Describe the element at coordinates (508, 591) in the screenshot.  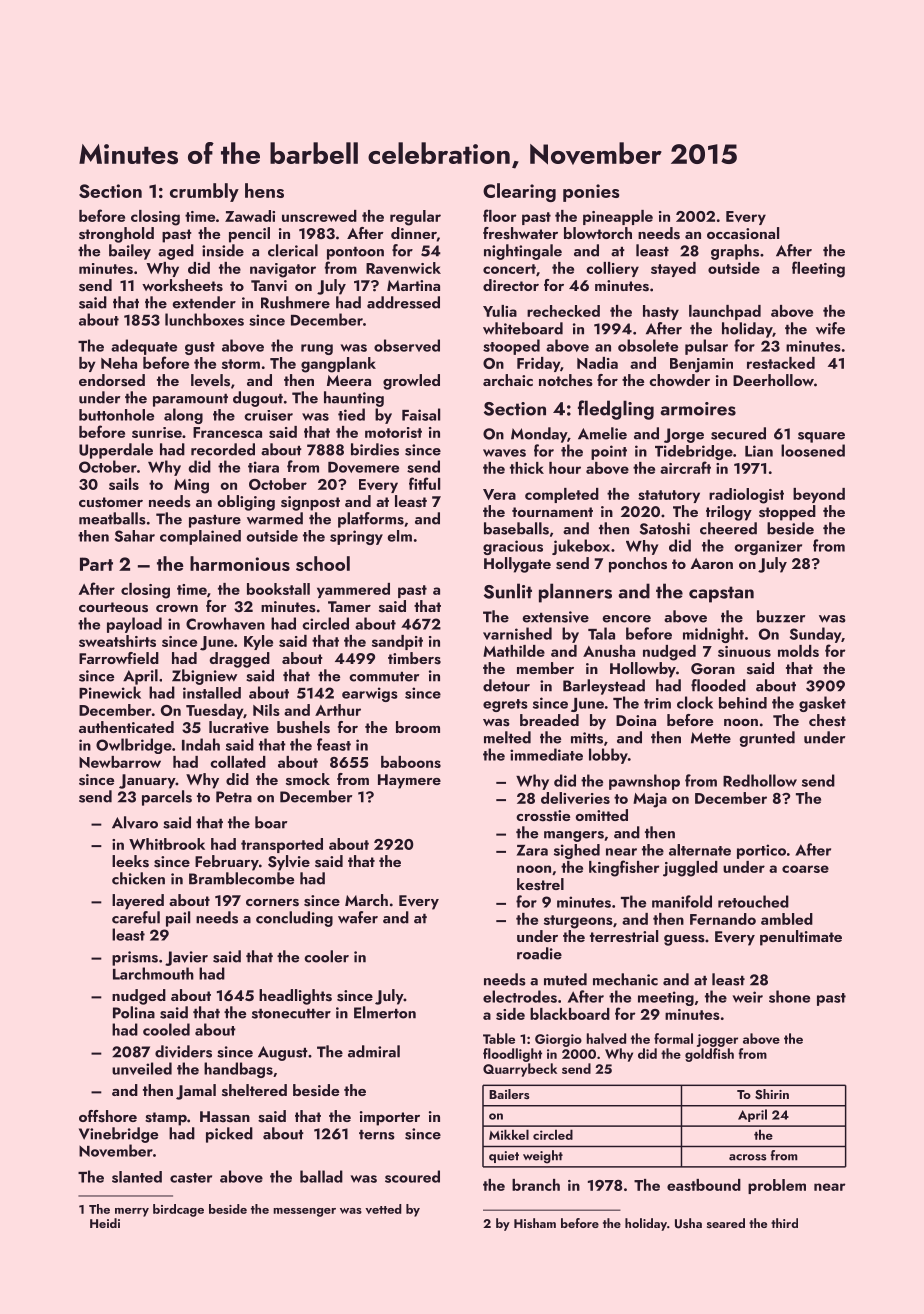
I see `Sunlit` at that location.
